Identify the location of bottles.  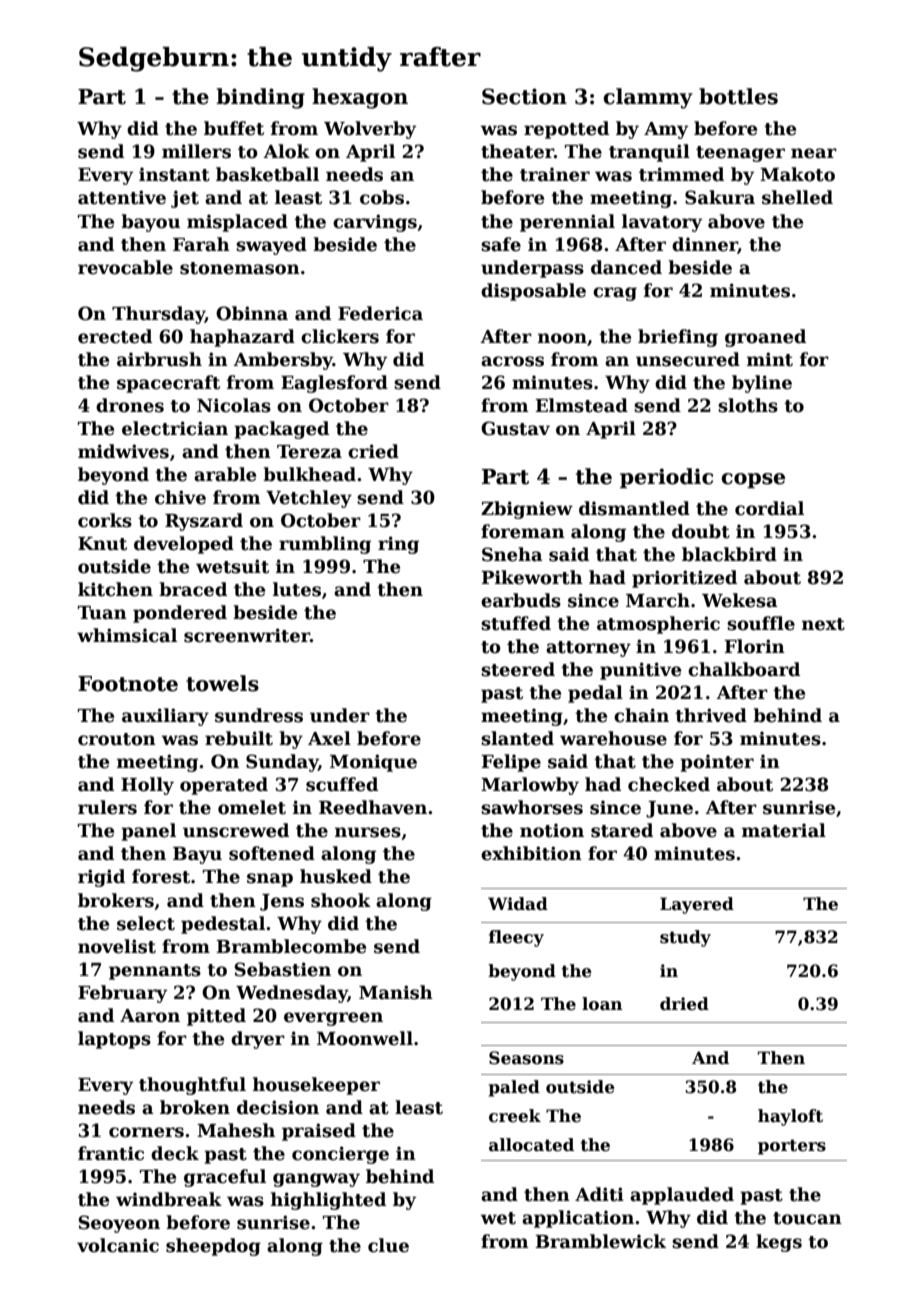
(738, 96).
